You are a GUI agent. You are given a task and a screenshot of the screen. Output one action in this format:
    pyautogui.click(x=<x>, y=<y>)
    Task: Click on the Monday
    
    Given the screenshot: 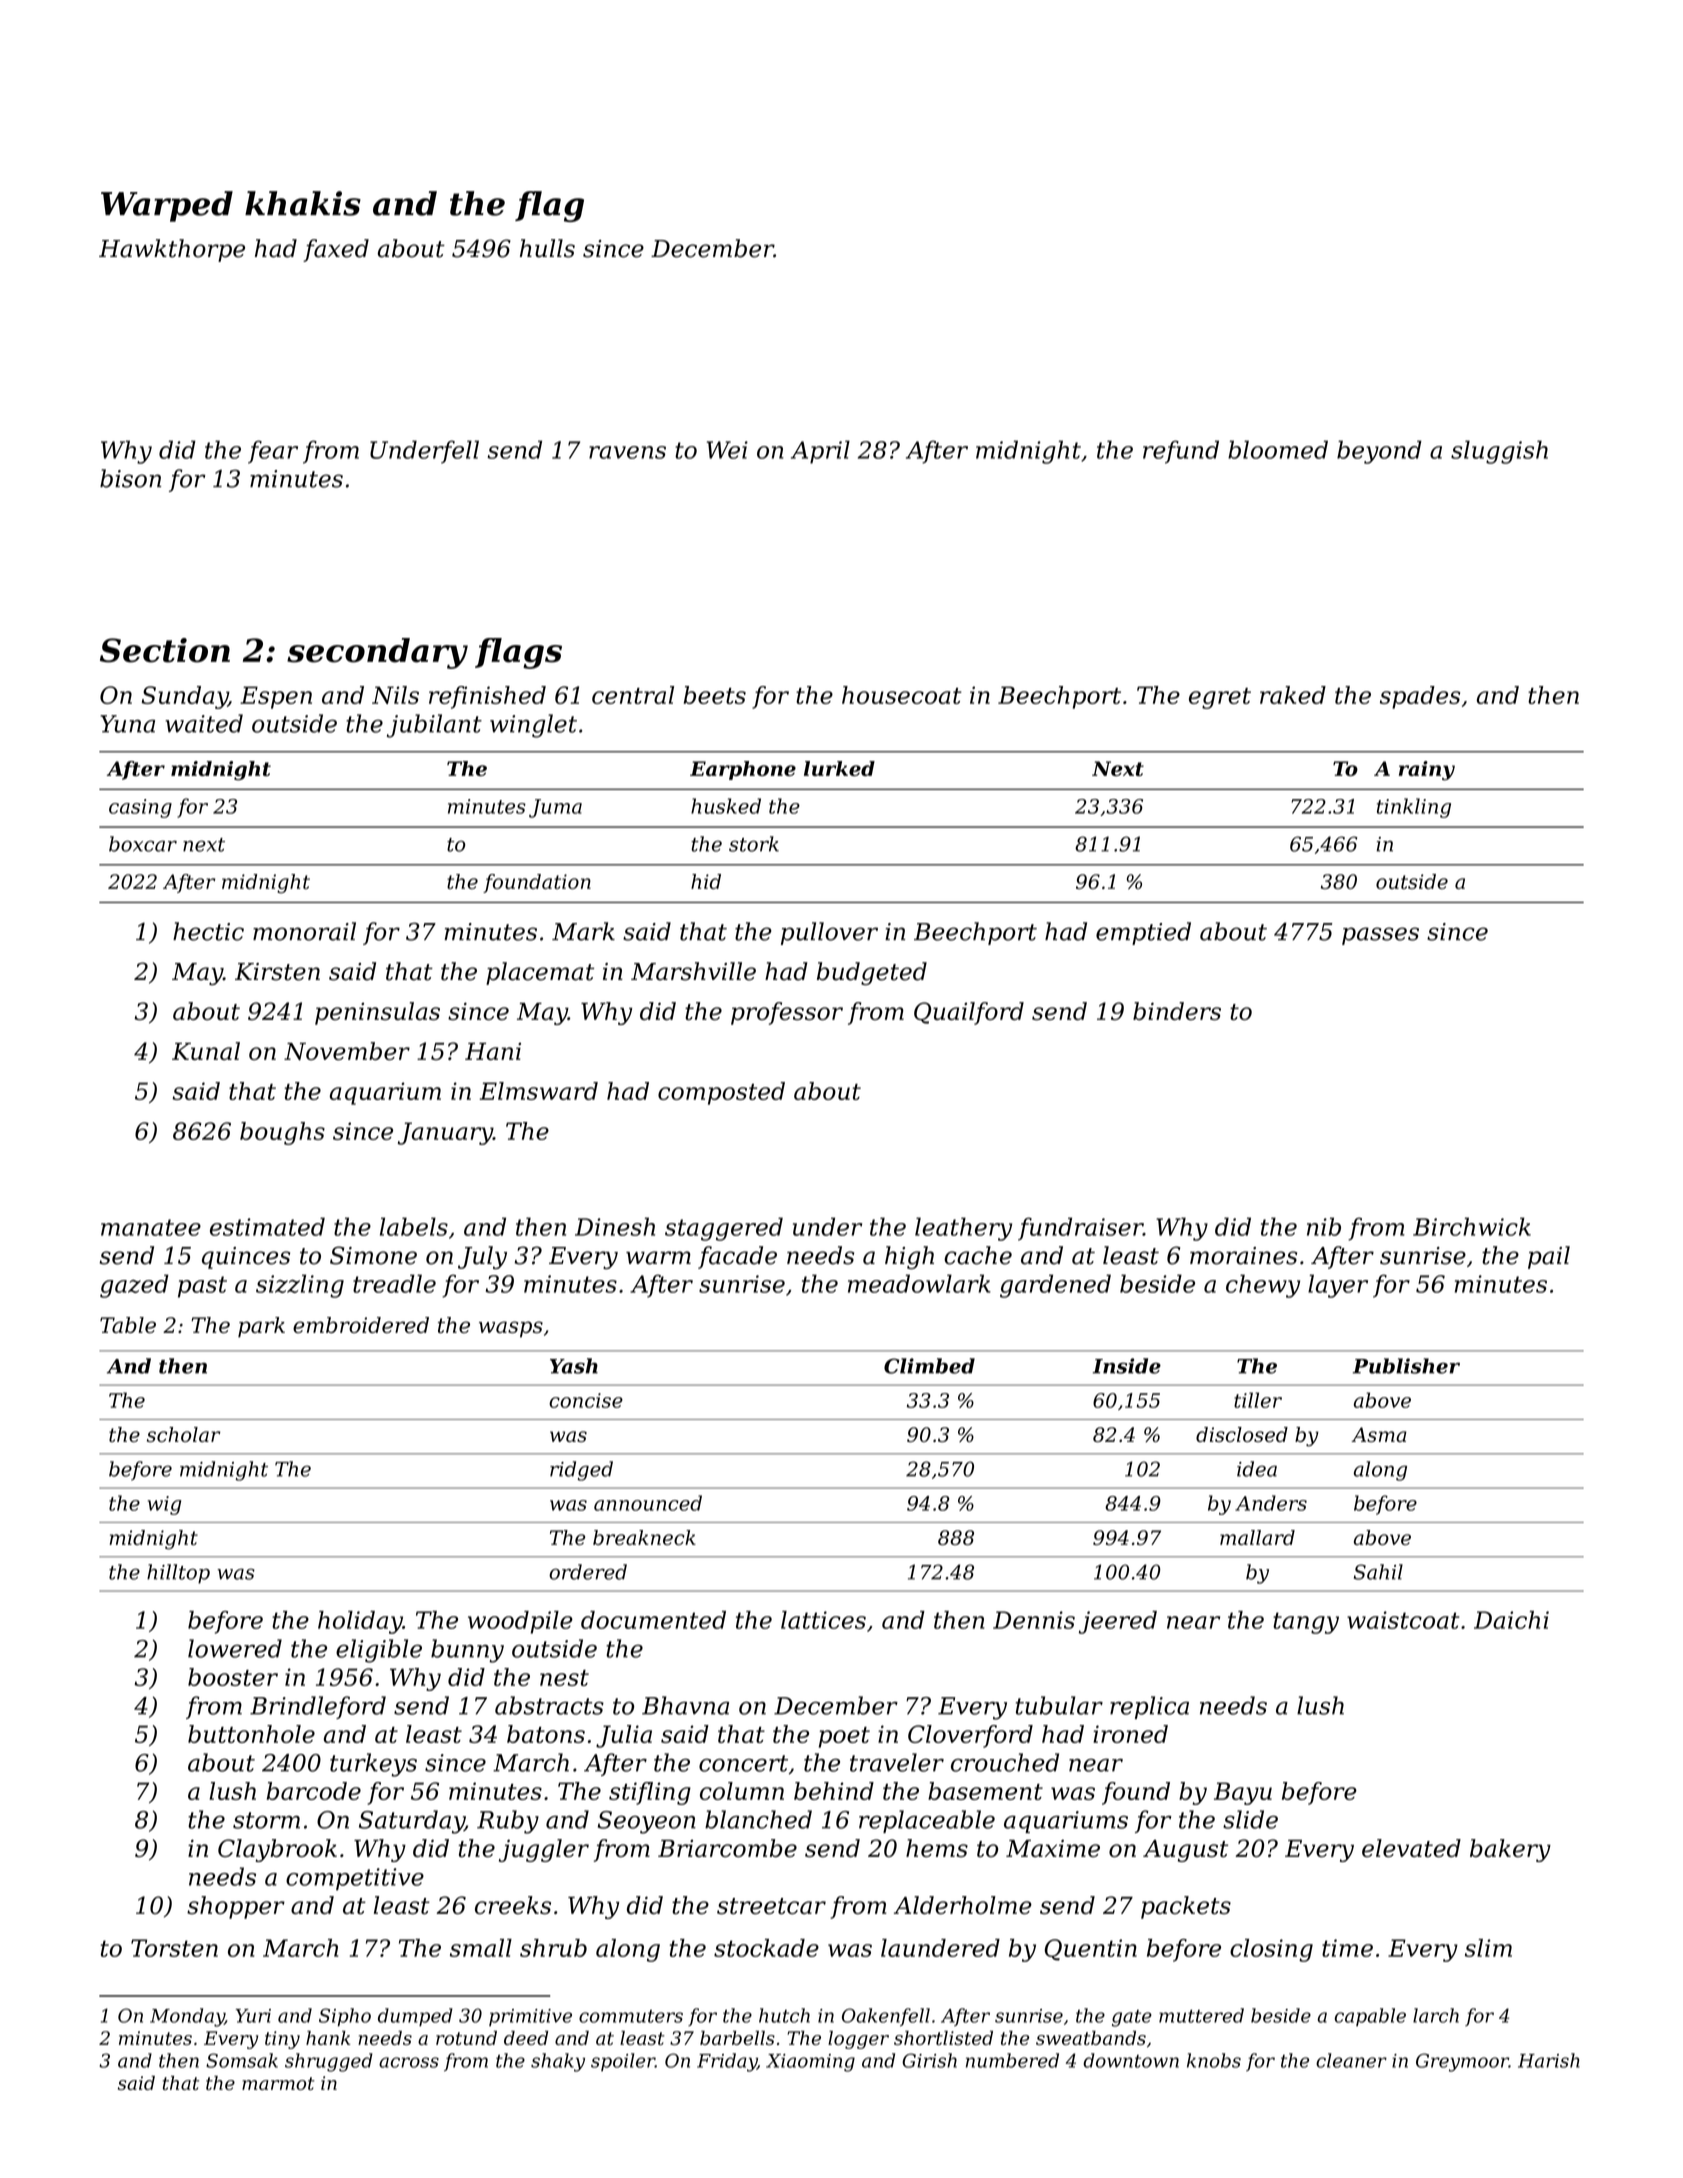 What is the action you would take?
    pyautogui.click(x=187, y=2017)
